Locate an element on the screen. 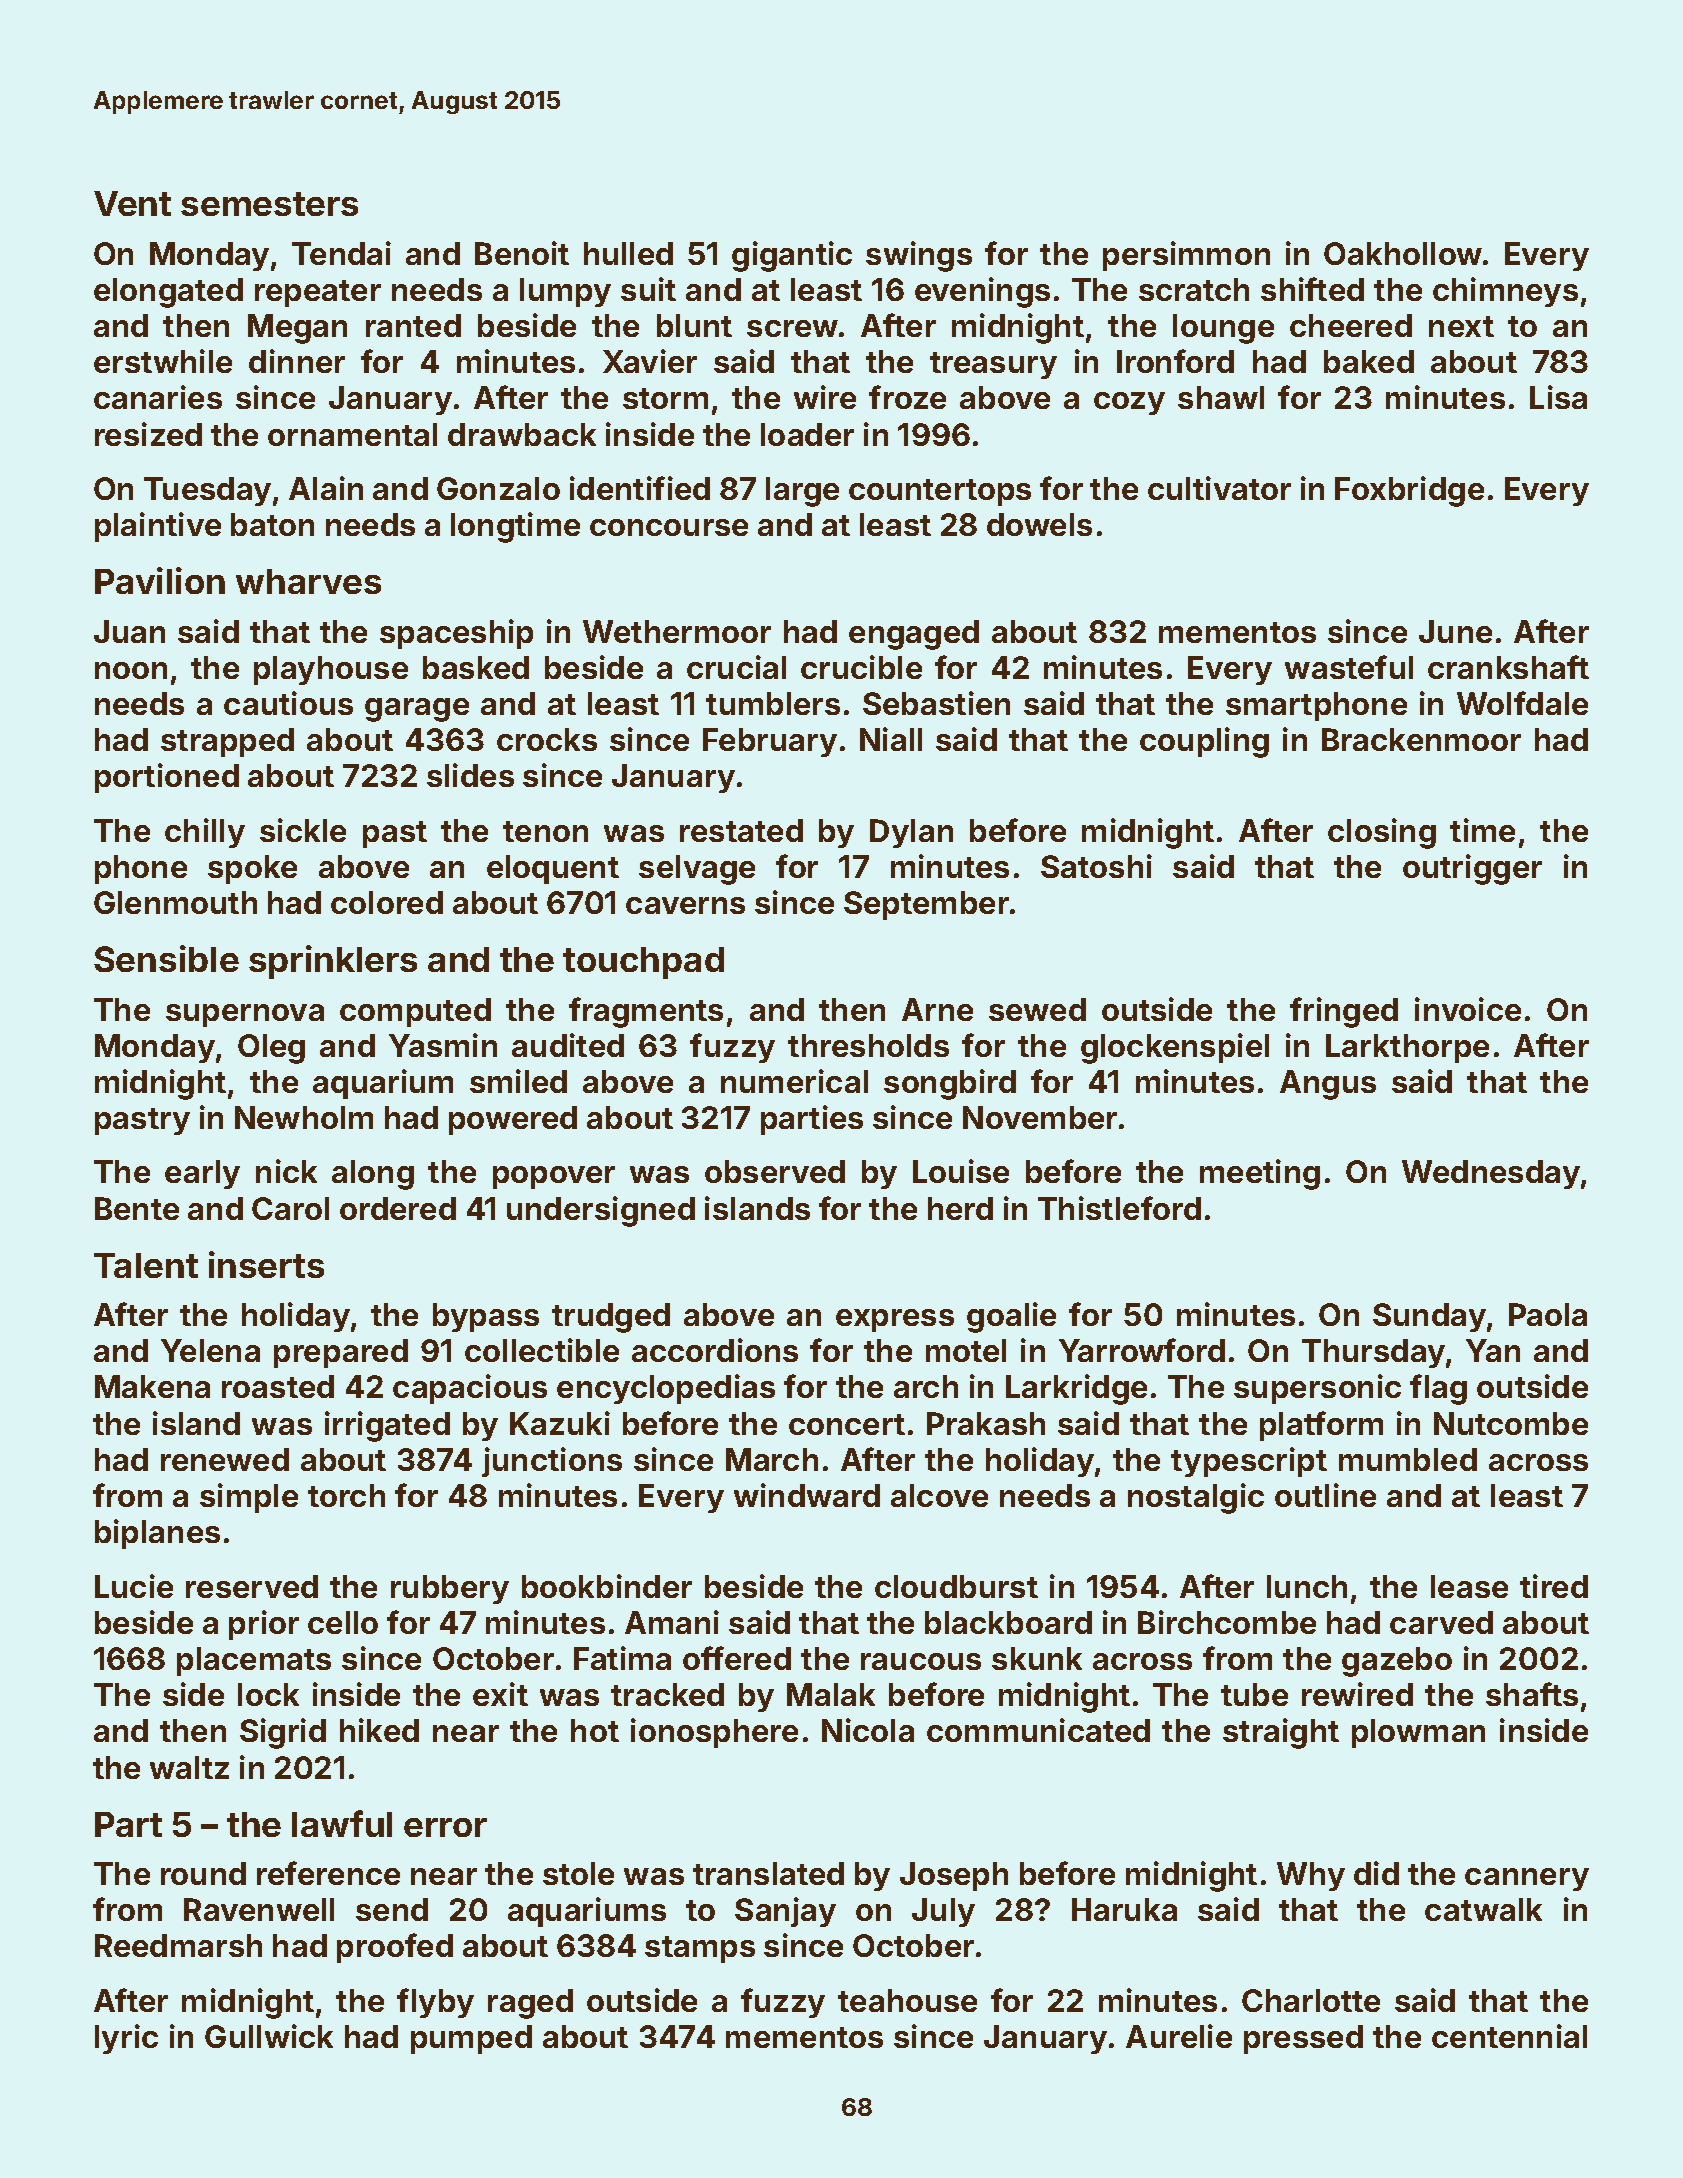 This screenshot has height=2178, width=1683. semesters is located at coordinates (269, 204).
